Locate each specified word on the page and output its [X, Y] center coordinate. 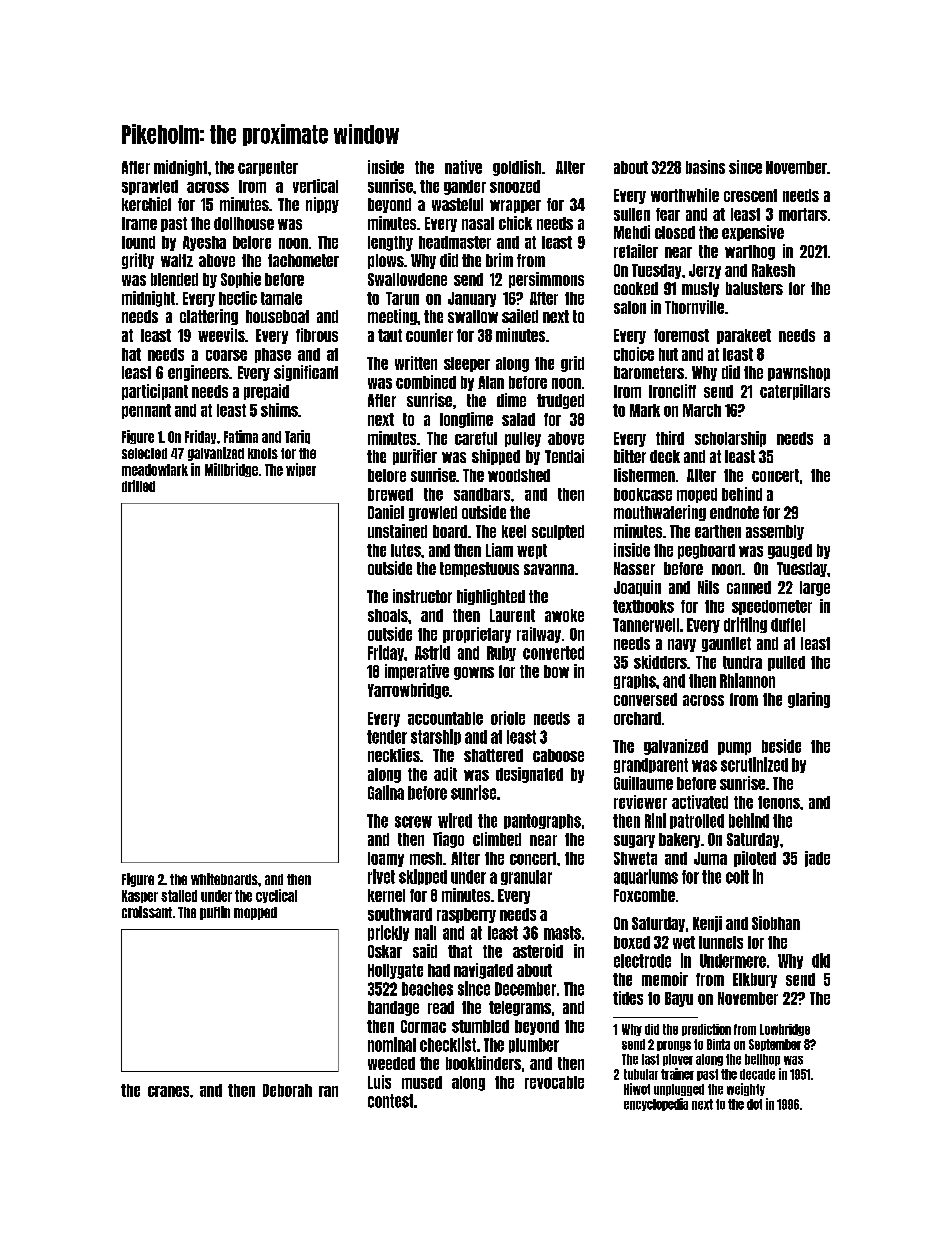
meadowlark [155, 470]
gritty [138, 261]
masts [562, 933]
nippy [322, 205]
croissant [147, 912]
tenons [779, 802]
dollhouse [244, 223]
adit [445, 774]
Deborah [287, 1090]
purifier [415, 457]
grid [572, 364]
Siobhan [776, 923]
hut [668, 354]
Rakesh [773, 270]
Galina [386, 792]
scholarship [730, 439]
